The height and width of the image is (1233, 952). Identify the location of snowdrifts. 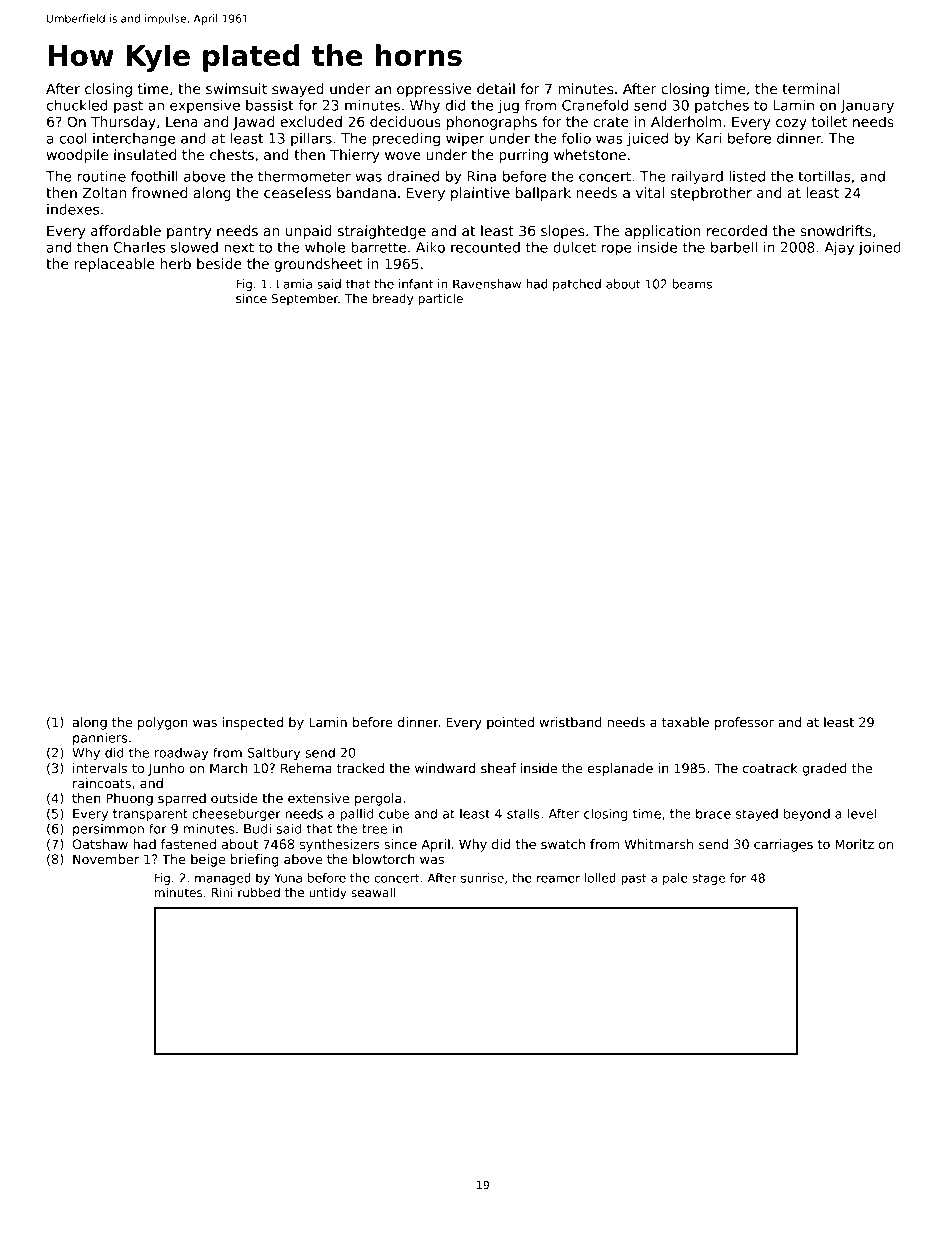
(835, 230).
